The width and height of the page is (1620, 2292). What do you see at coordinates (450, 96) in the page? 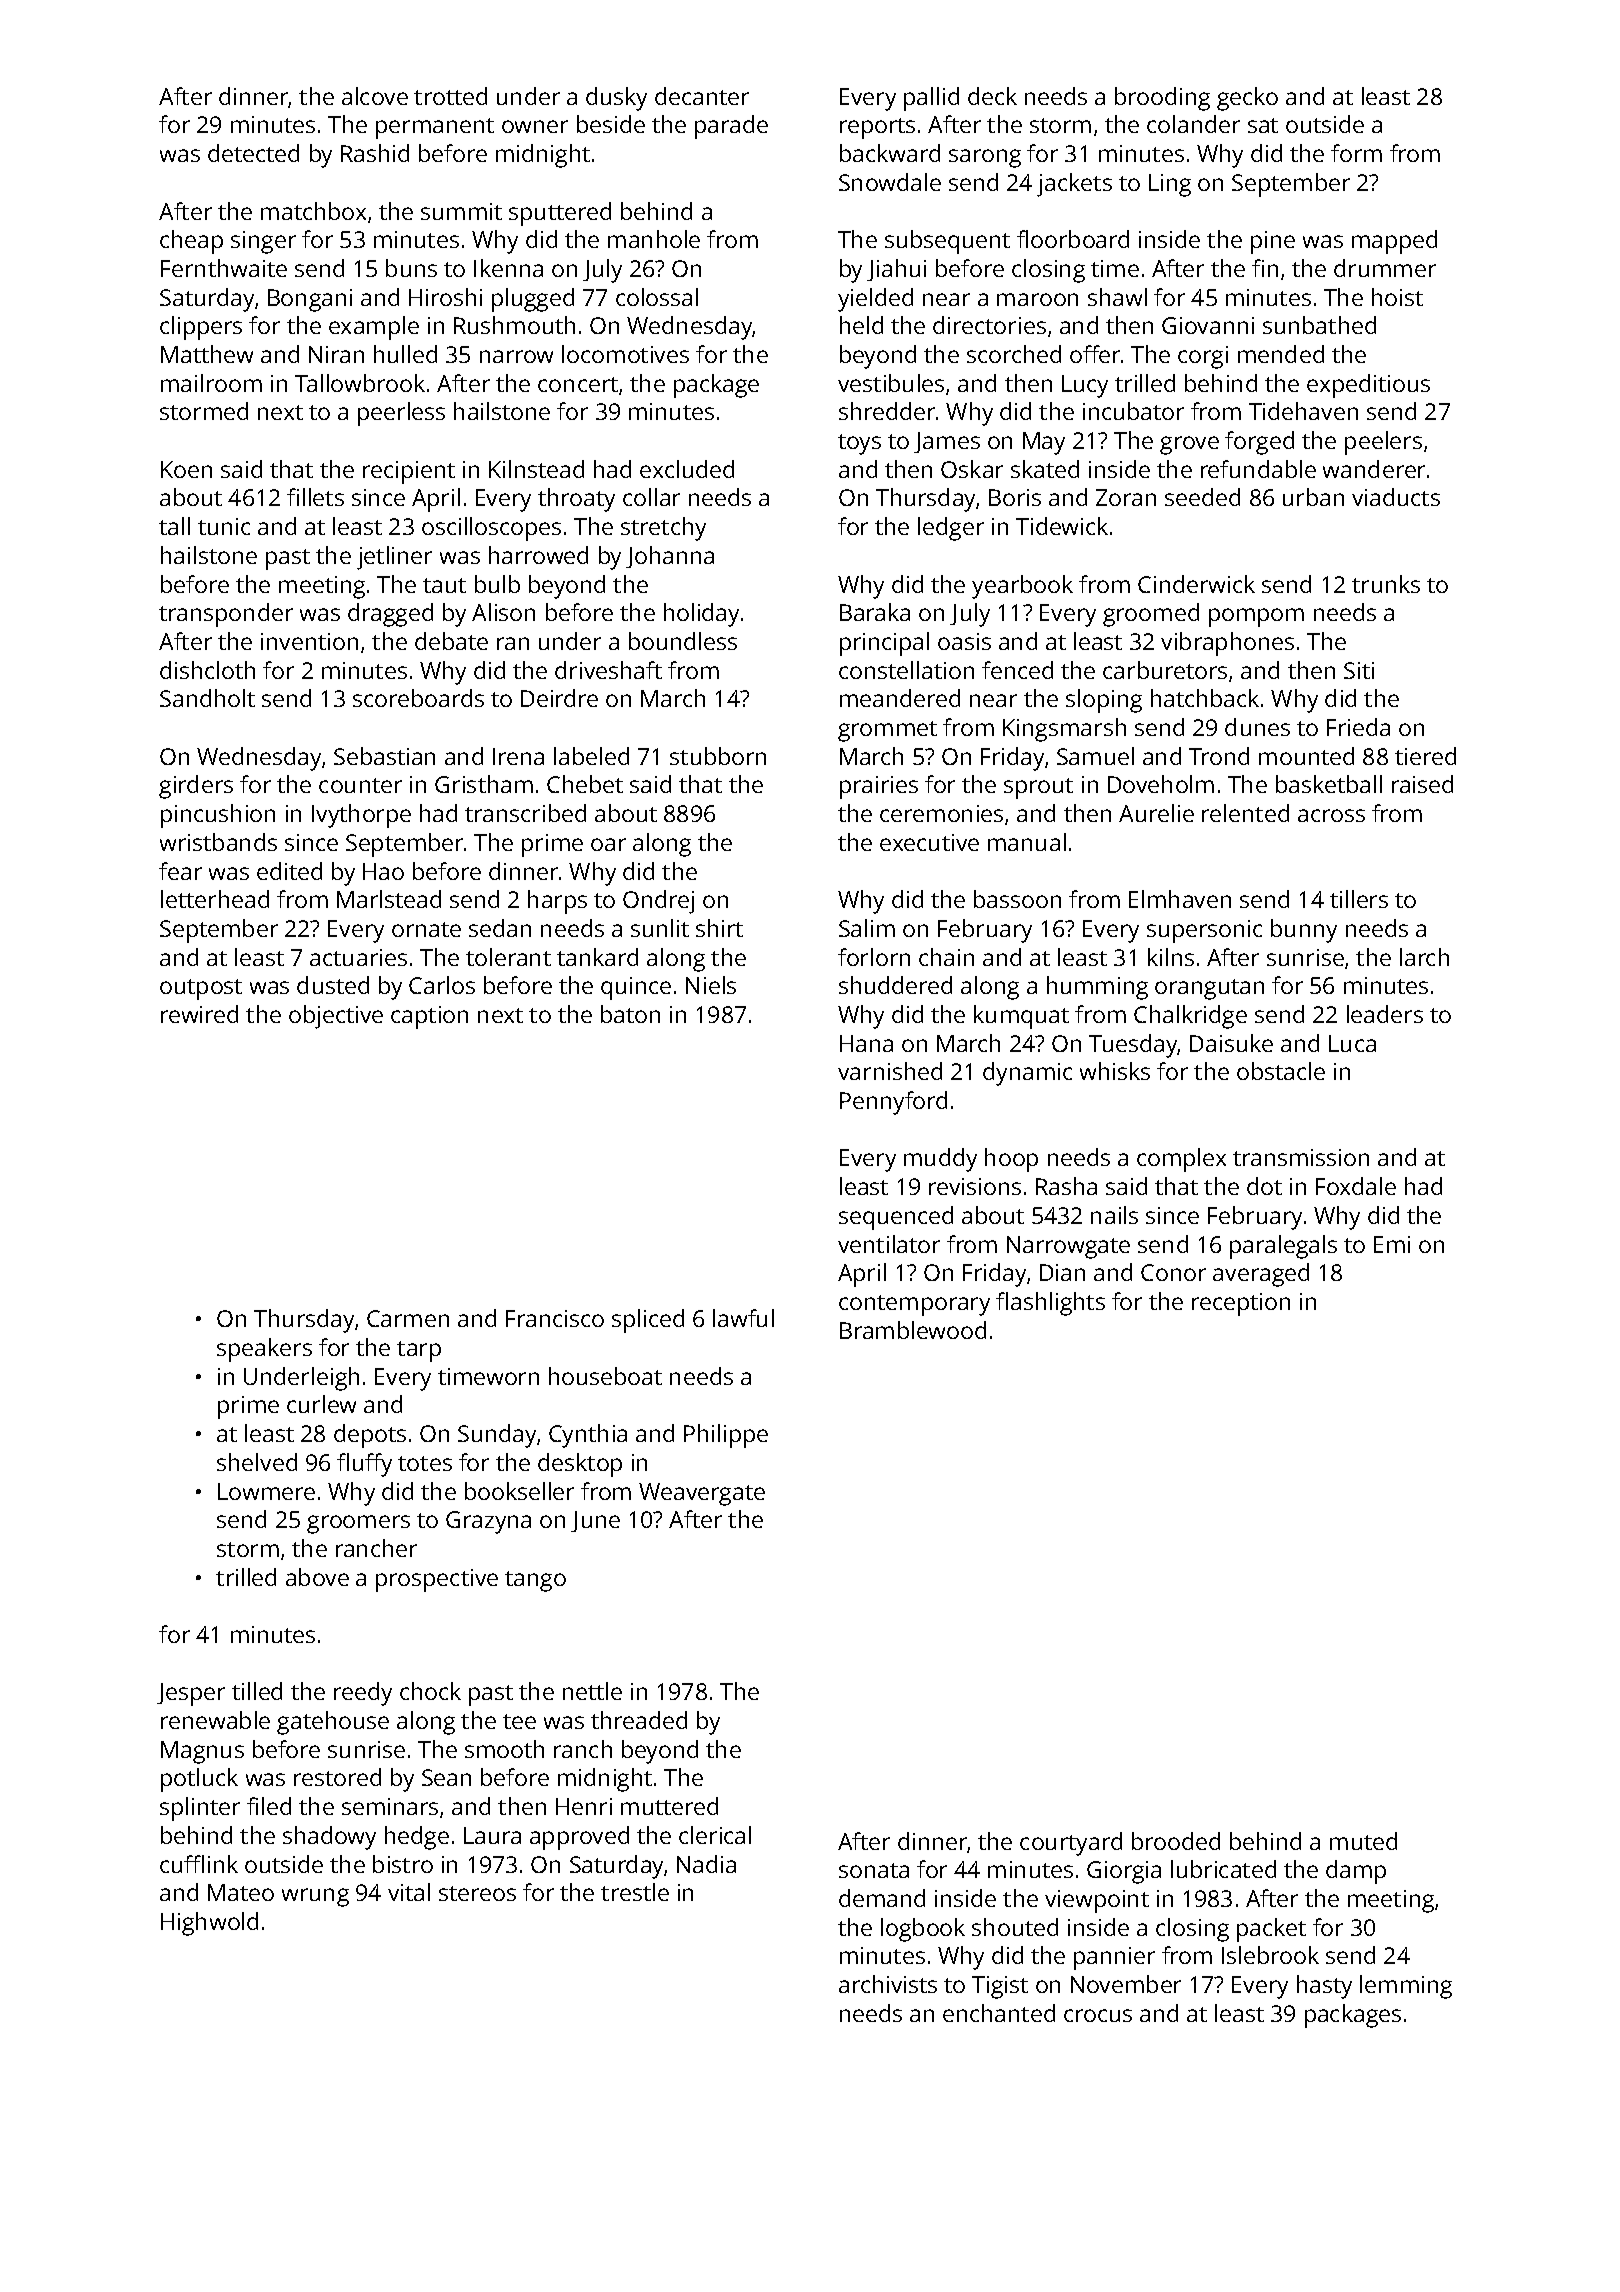
I see `trotted` at bounding box center [450, 96].
